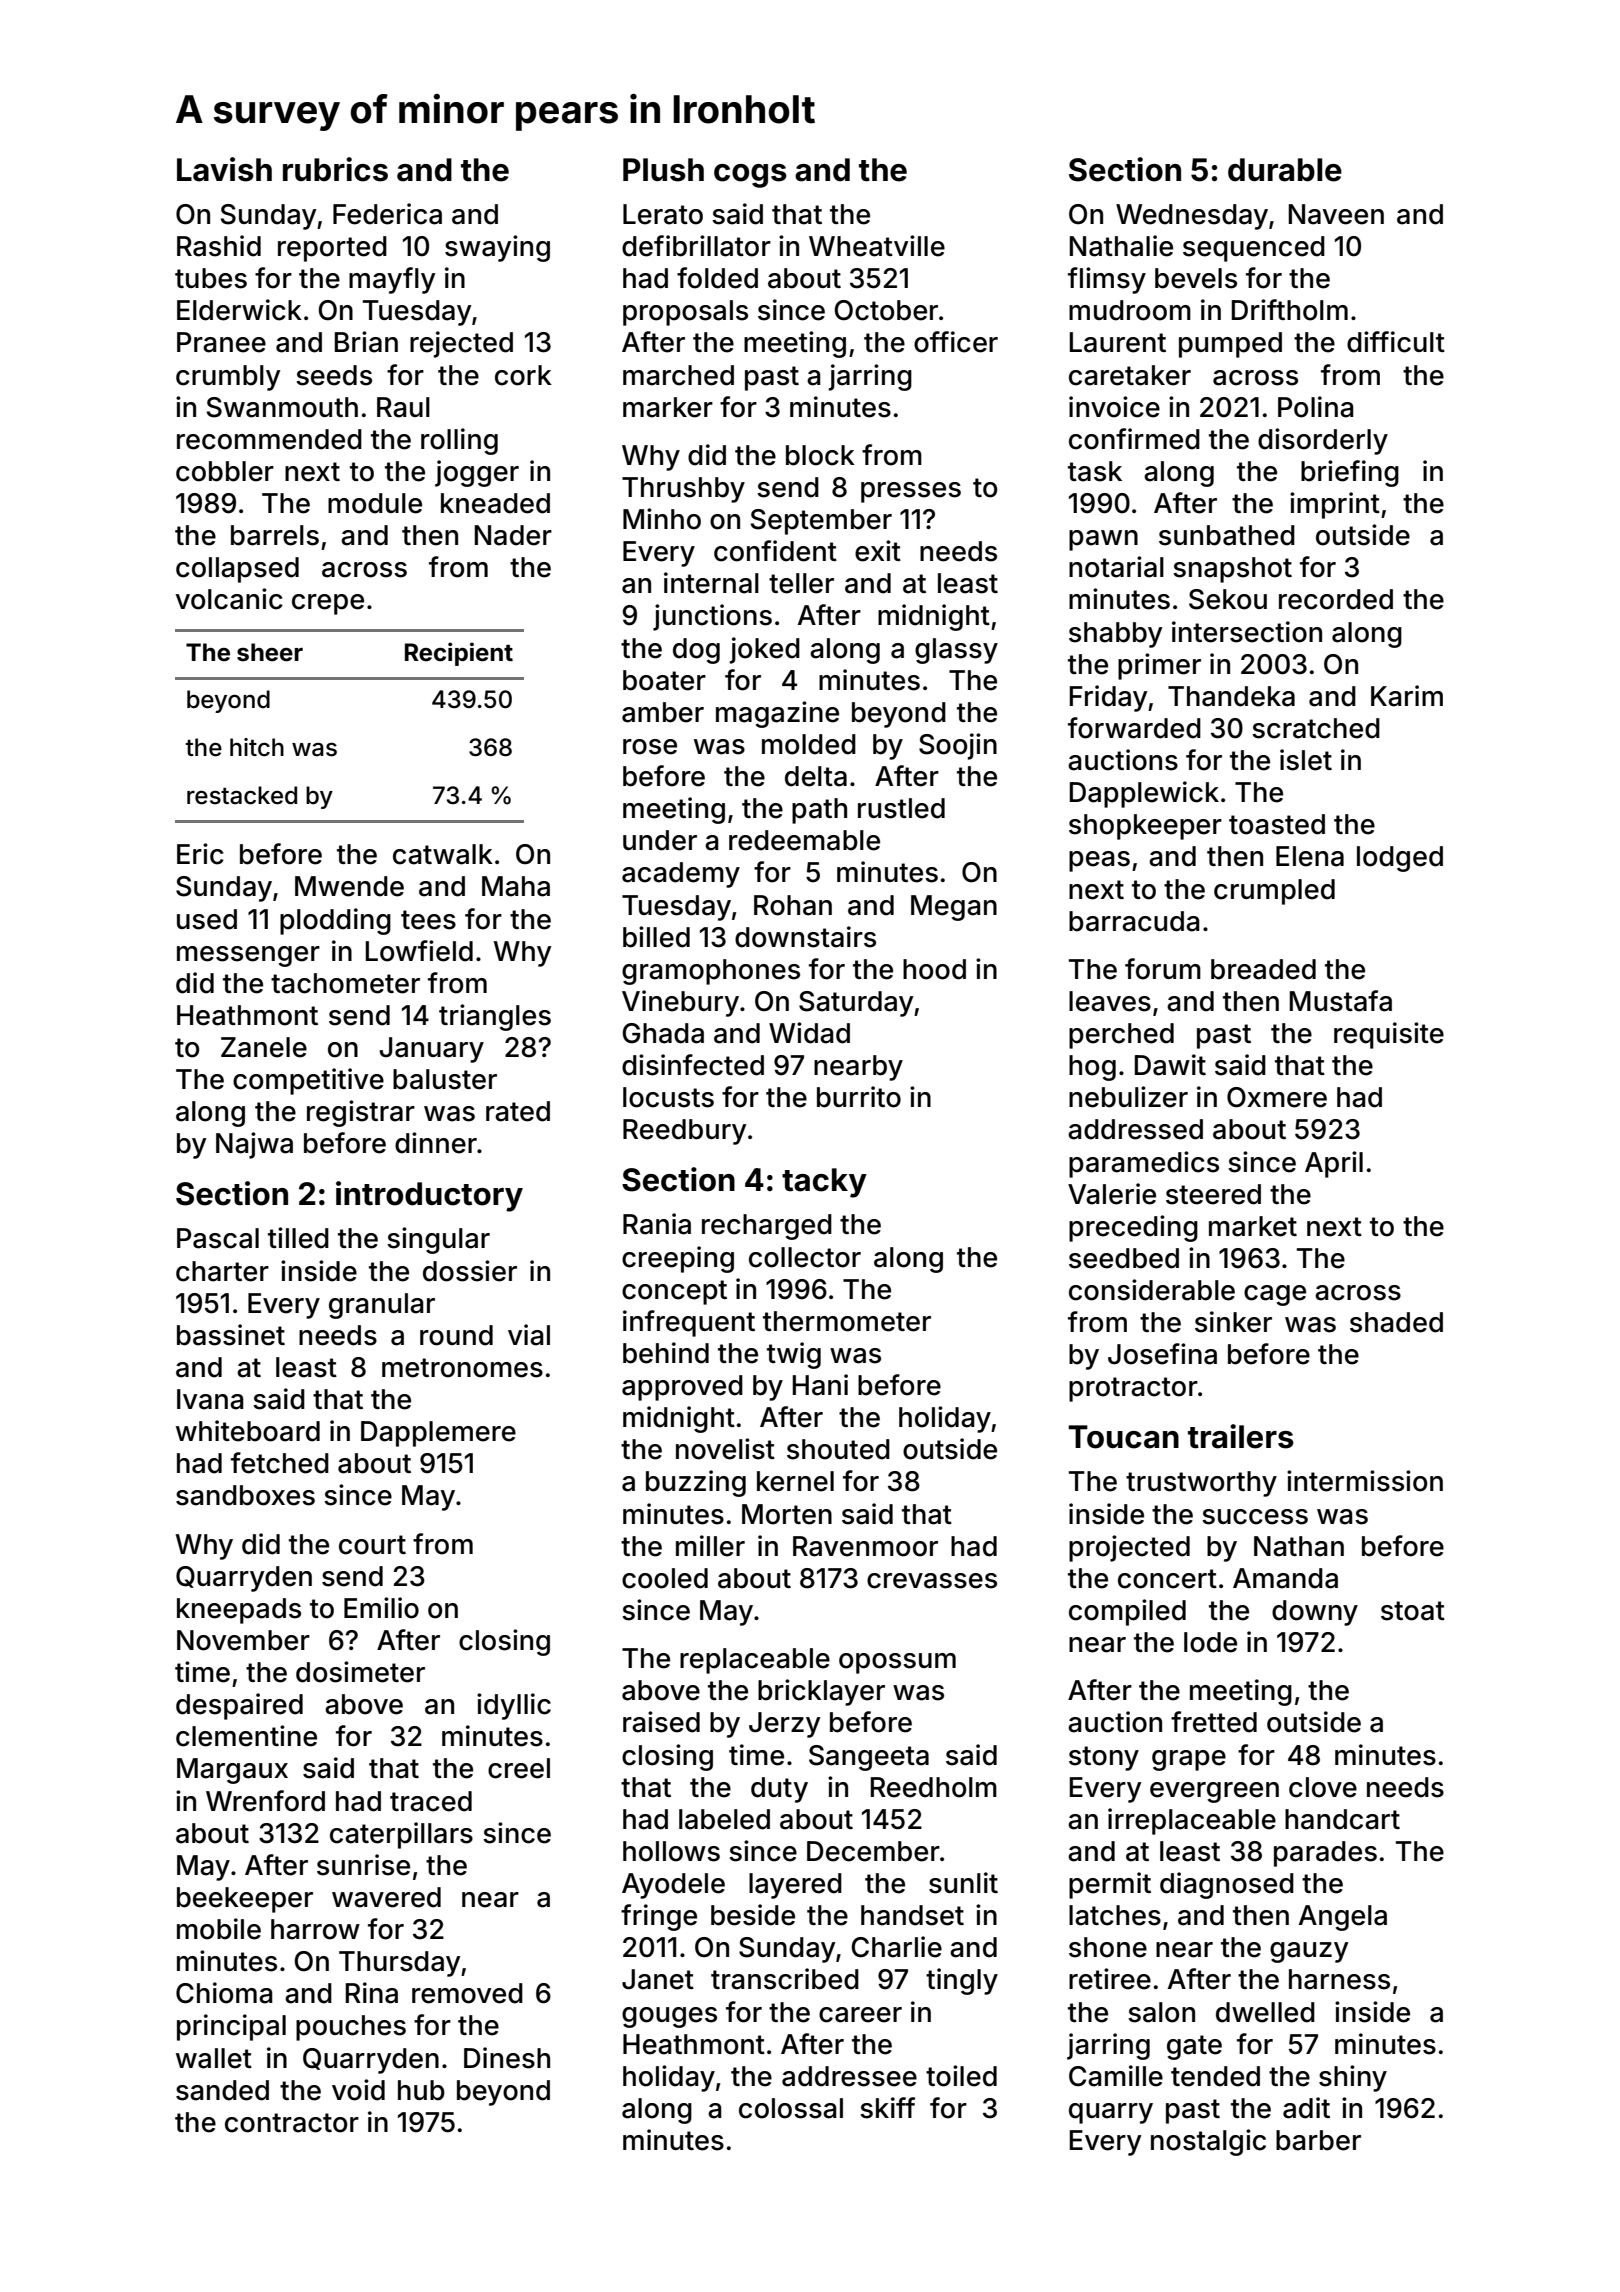 The height and width of the screenshot is (2292, 1620). Describe the element at coordinates (663, 170) in the screenshot. I see `Plush` at that location.
